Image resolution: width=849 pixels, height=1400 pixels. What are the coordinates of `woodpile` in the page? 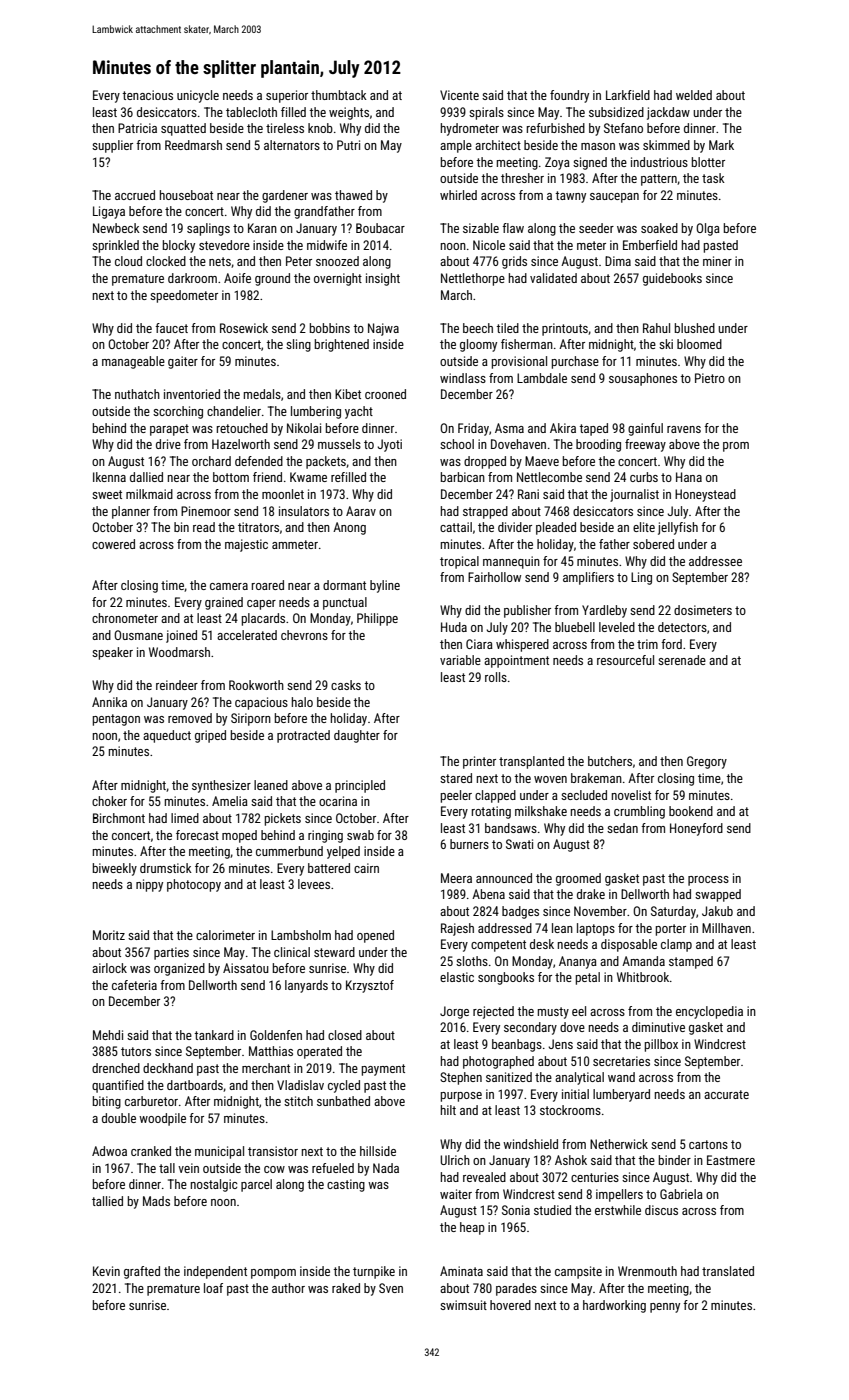 It's located at (162, 1119).
